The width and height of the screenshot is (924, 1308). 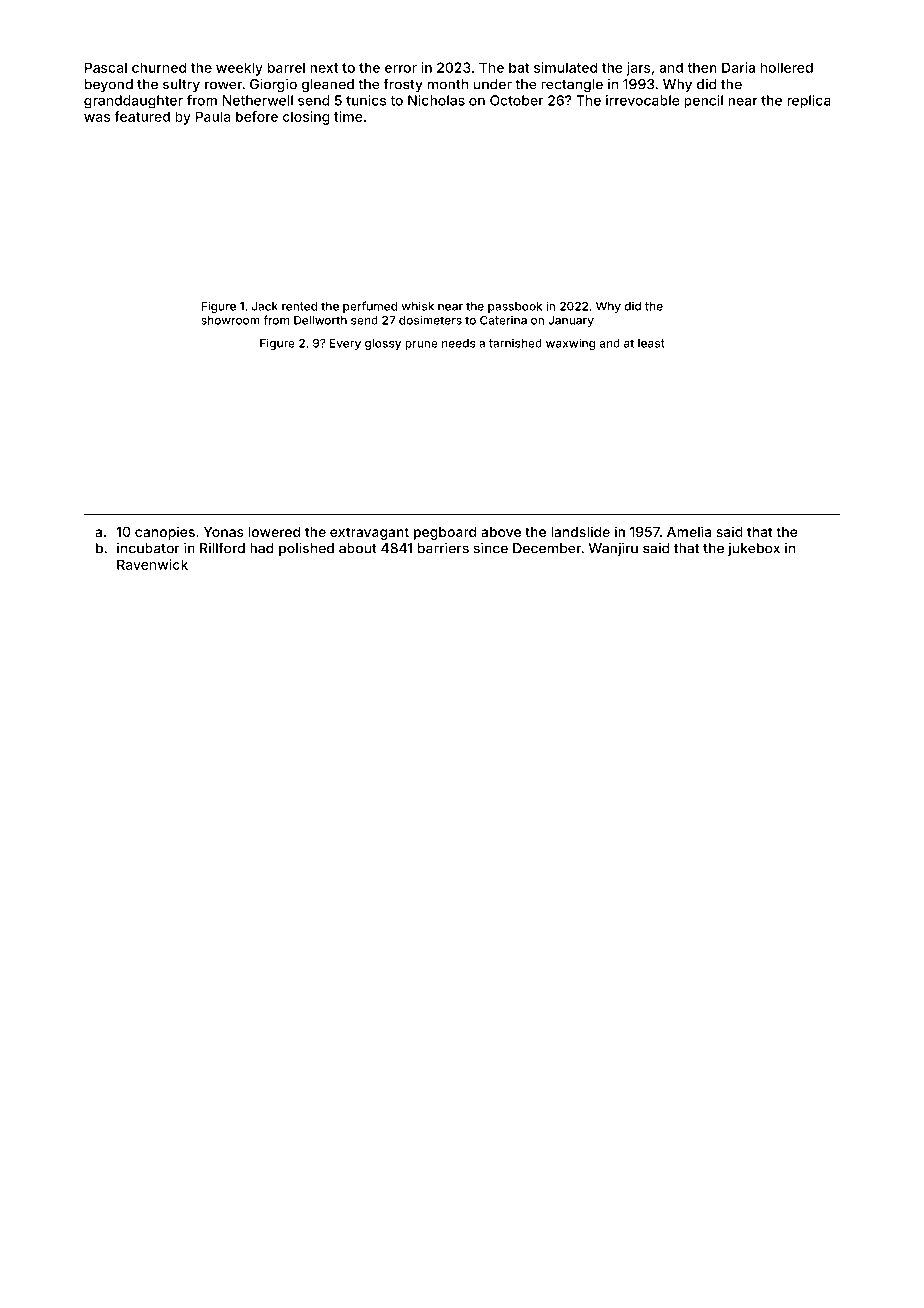 I want to click on was, so click(x=97, y=118).
